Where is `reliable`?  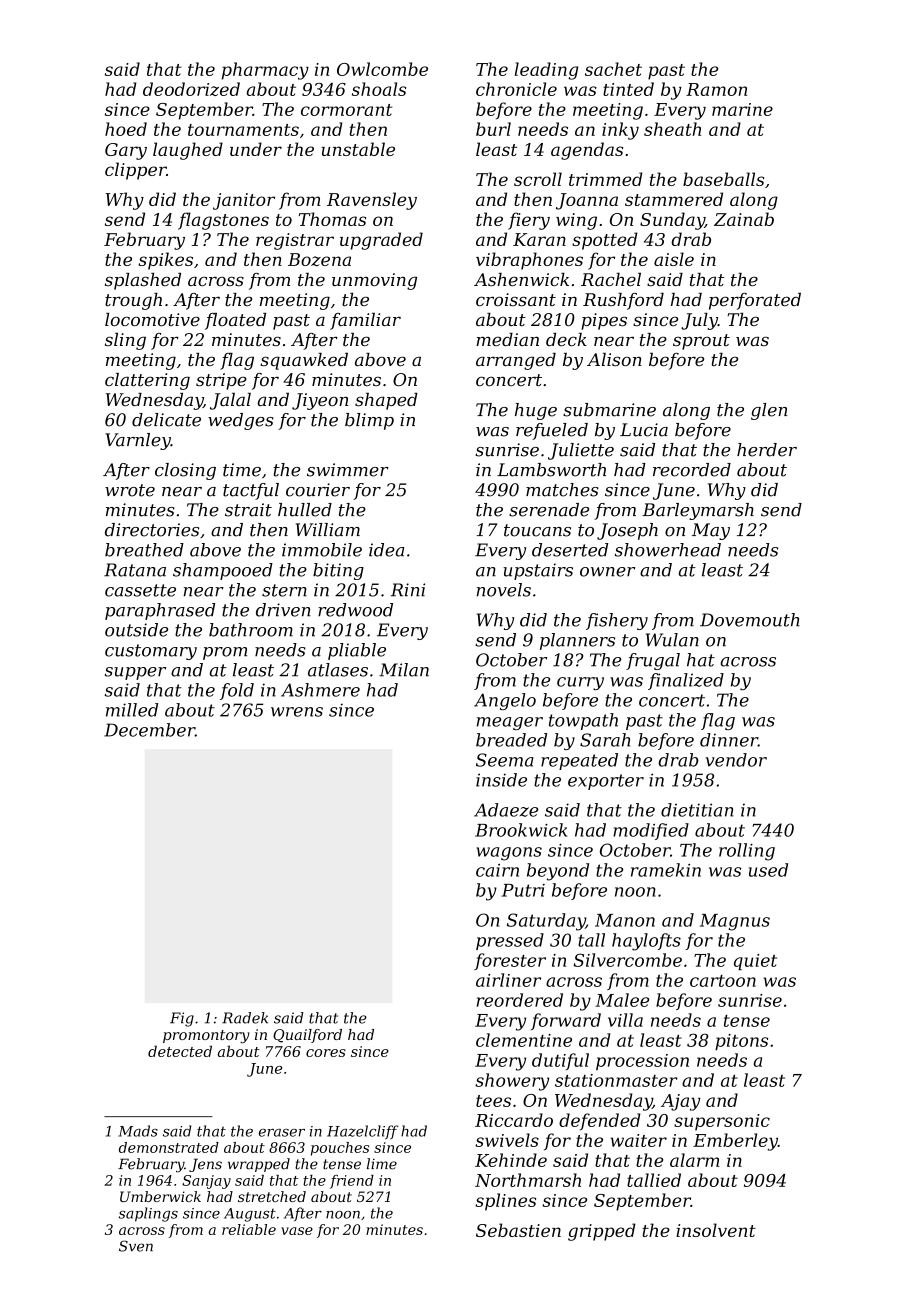 reliable is located at coordinates (249, 1229).
